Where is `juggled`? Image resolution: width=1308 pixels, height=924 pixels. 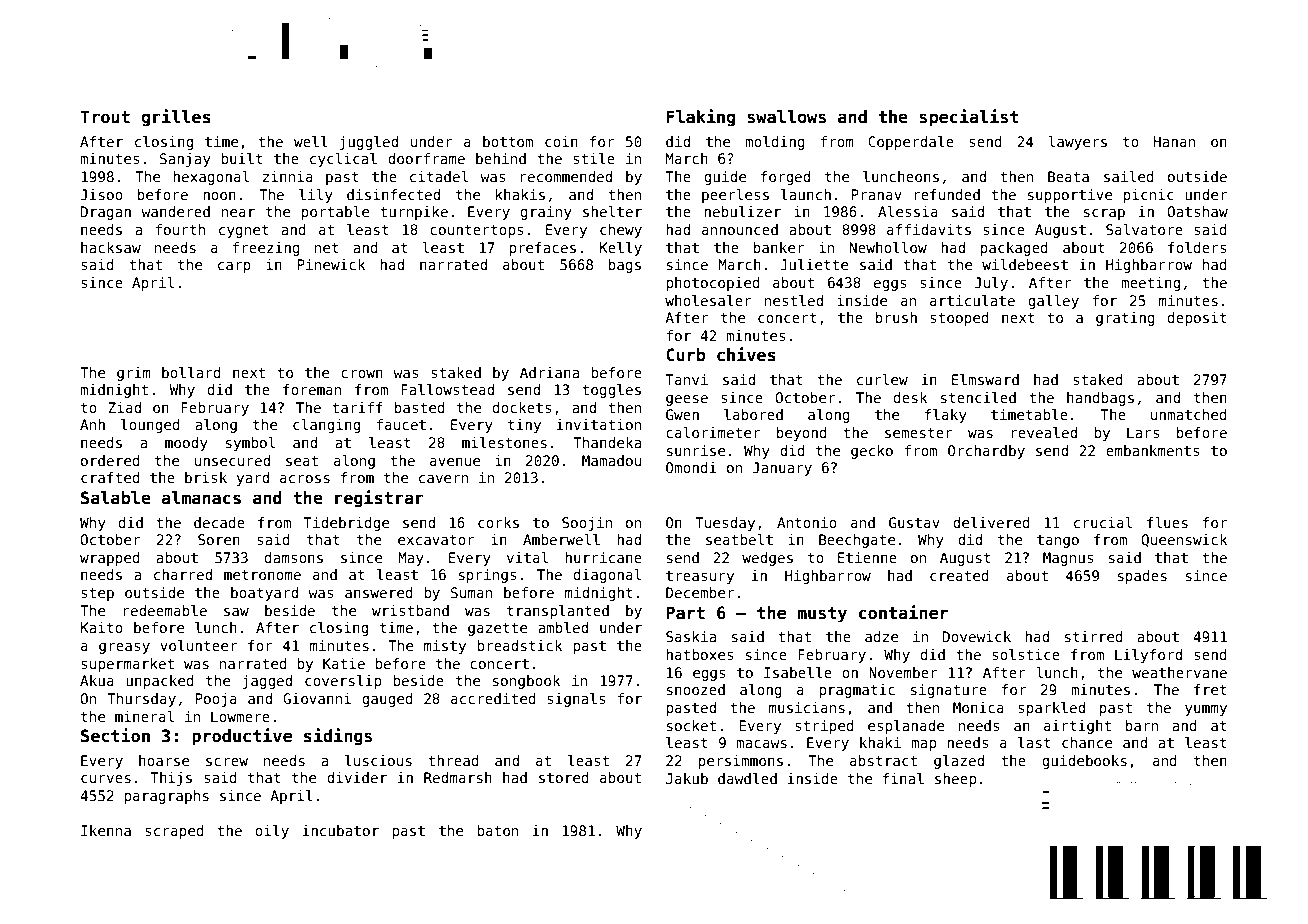
juggled is located at coordinates (369, 143).
